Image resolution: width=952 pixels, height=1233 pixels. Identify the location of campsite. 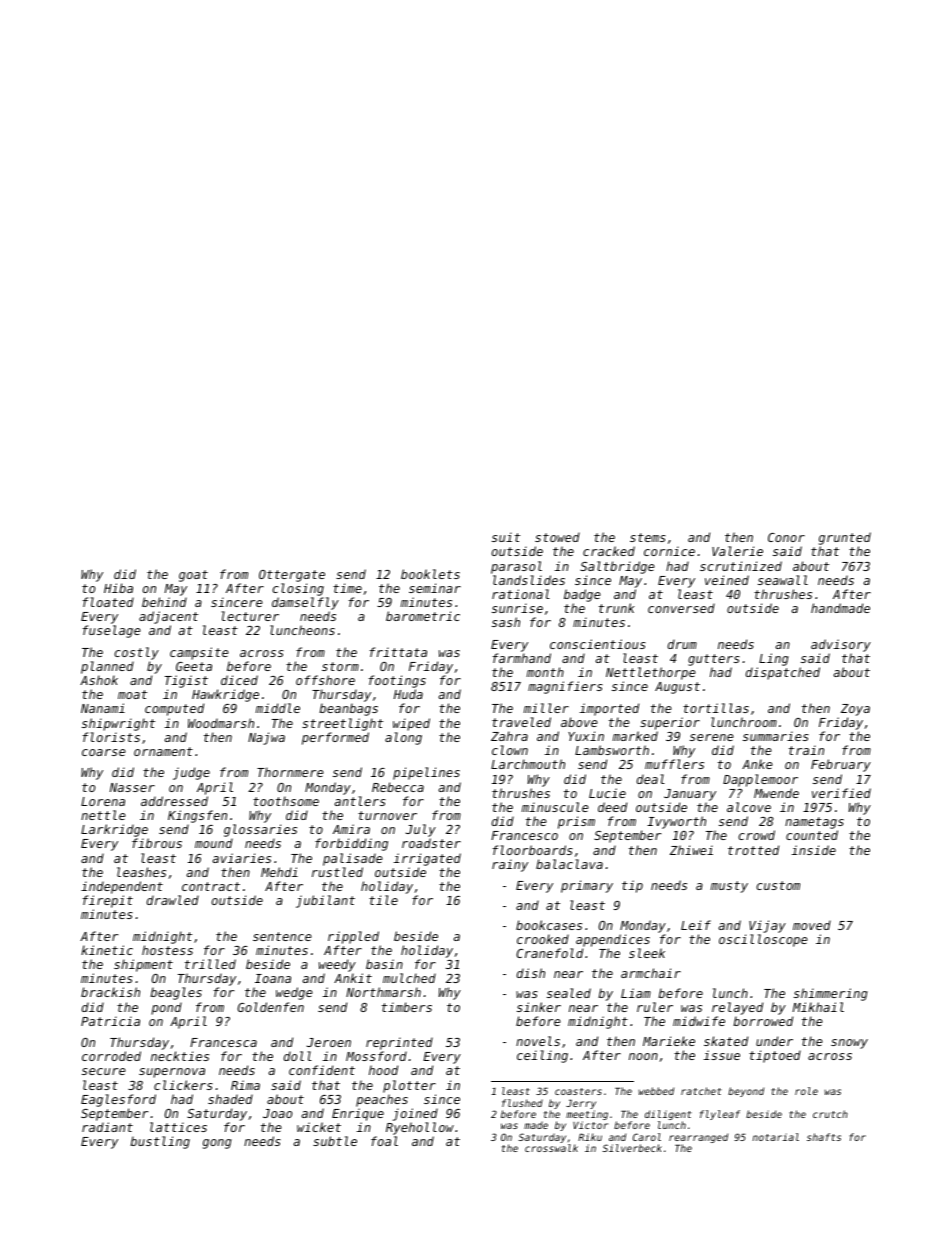
(199, 653).
